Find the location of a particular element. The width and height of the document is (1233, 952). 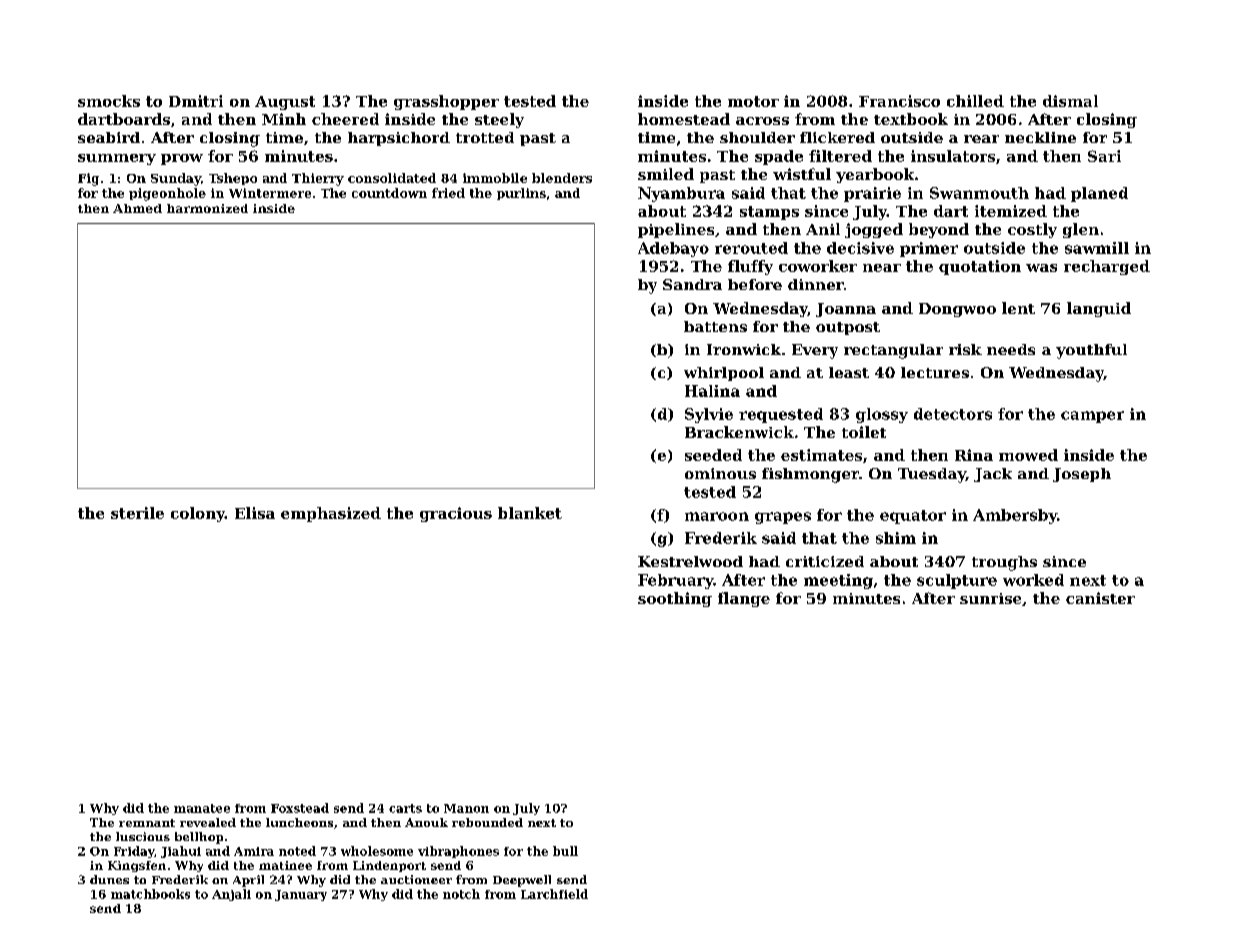

Every is located at coordinates (815, 351).
